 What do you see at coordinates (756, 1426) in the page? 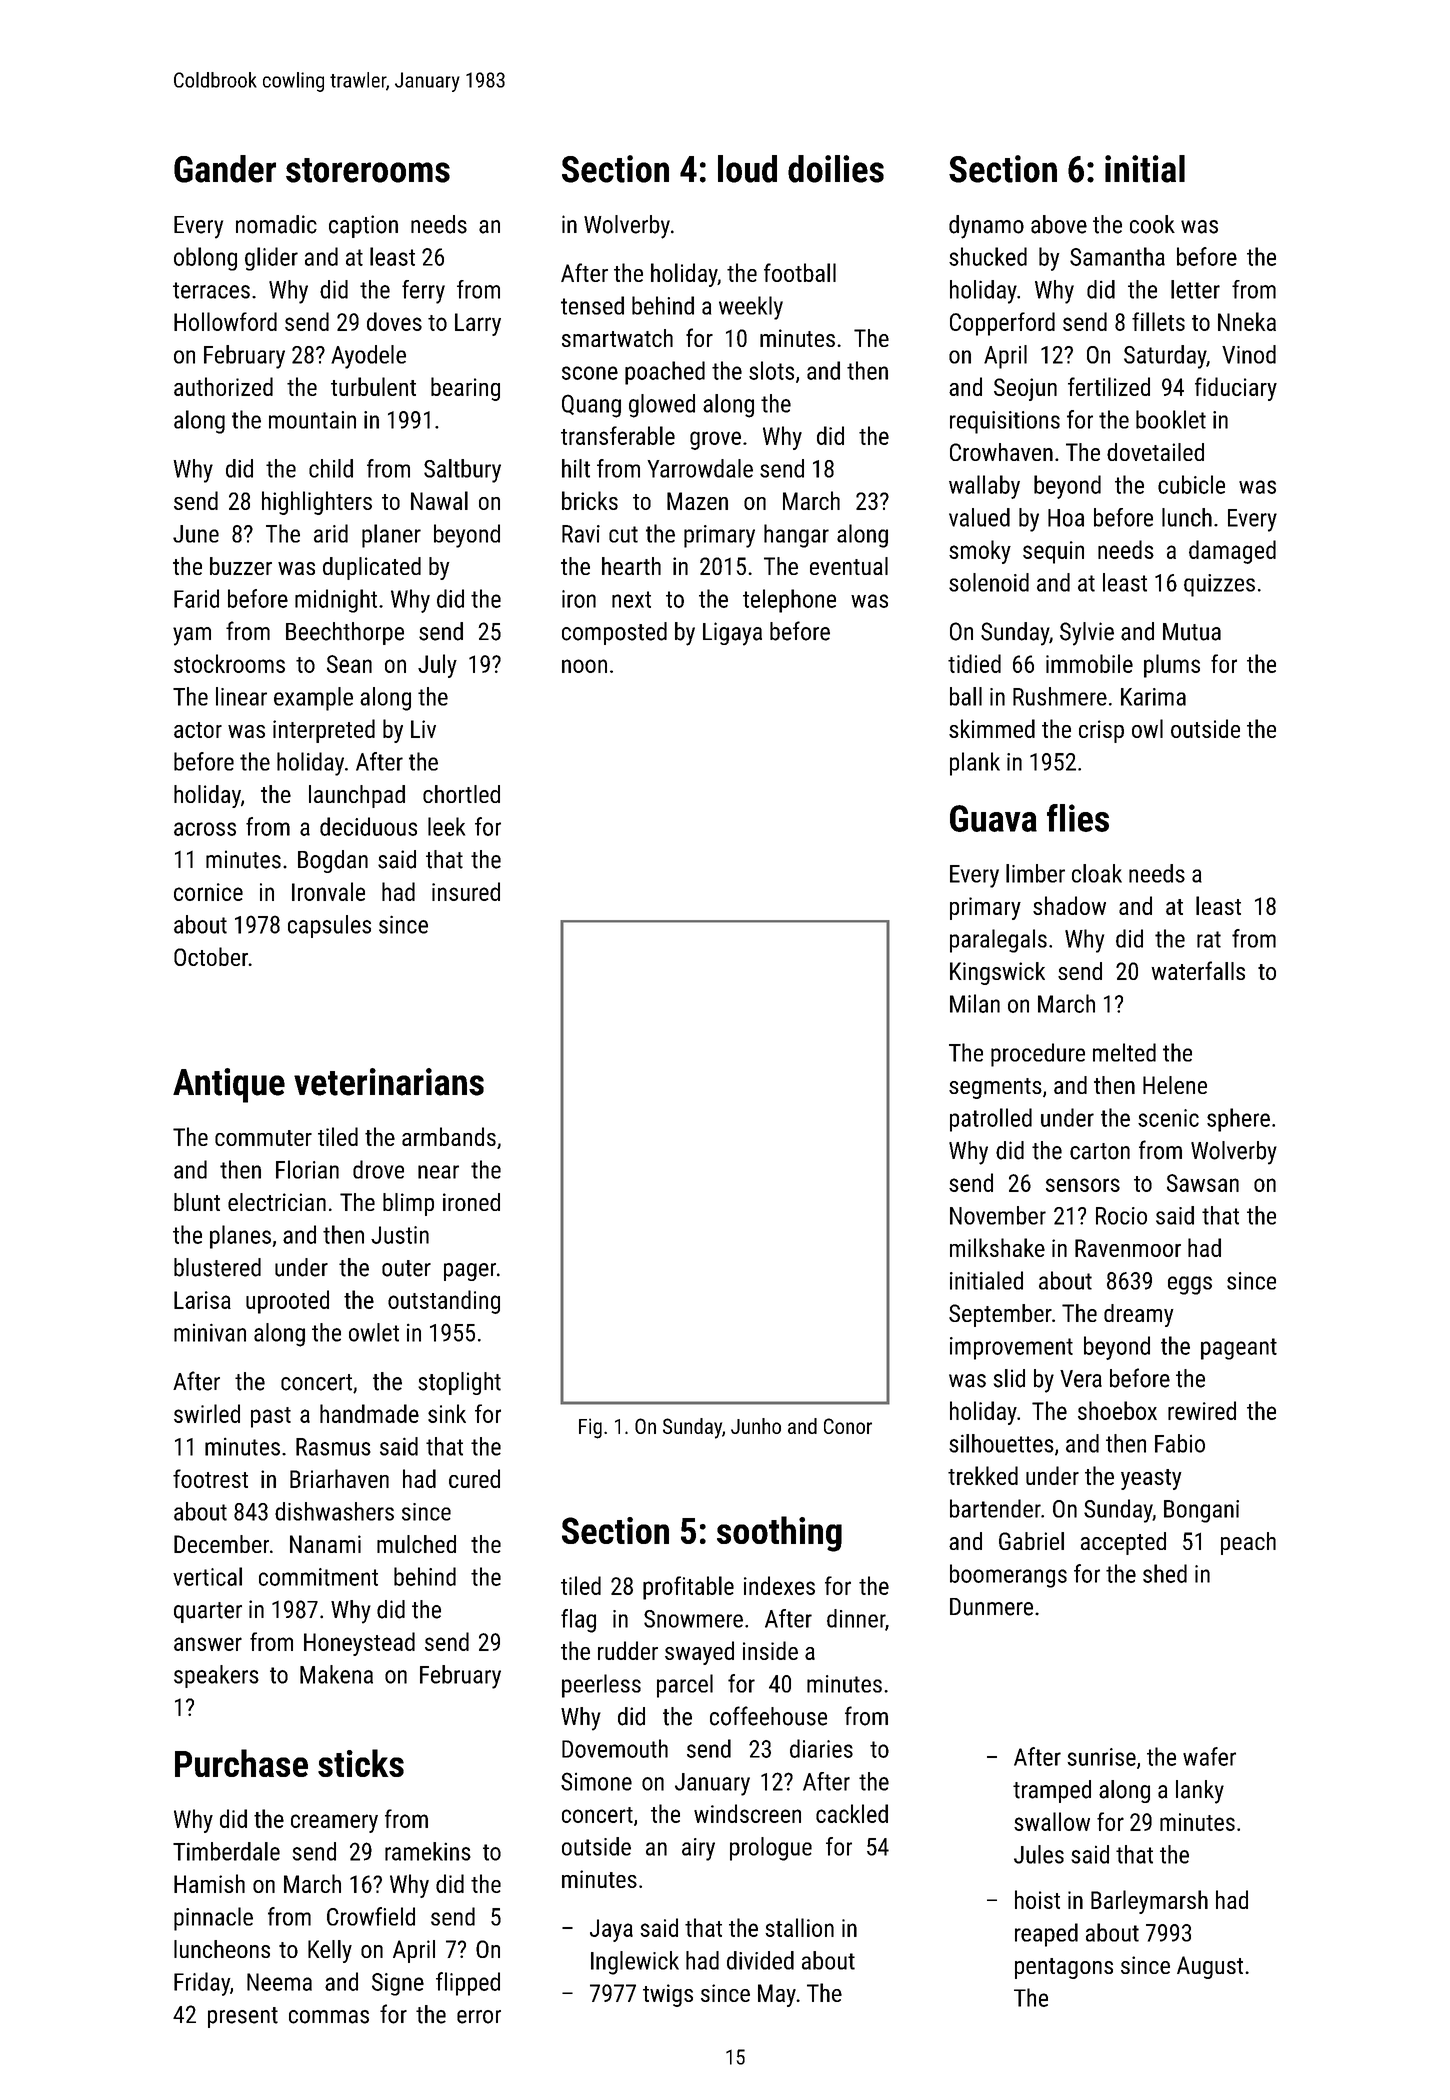
I see `Junho` at bounding box center [756, 1426].
